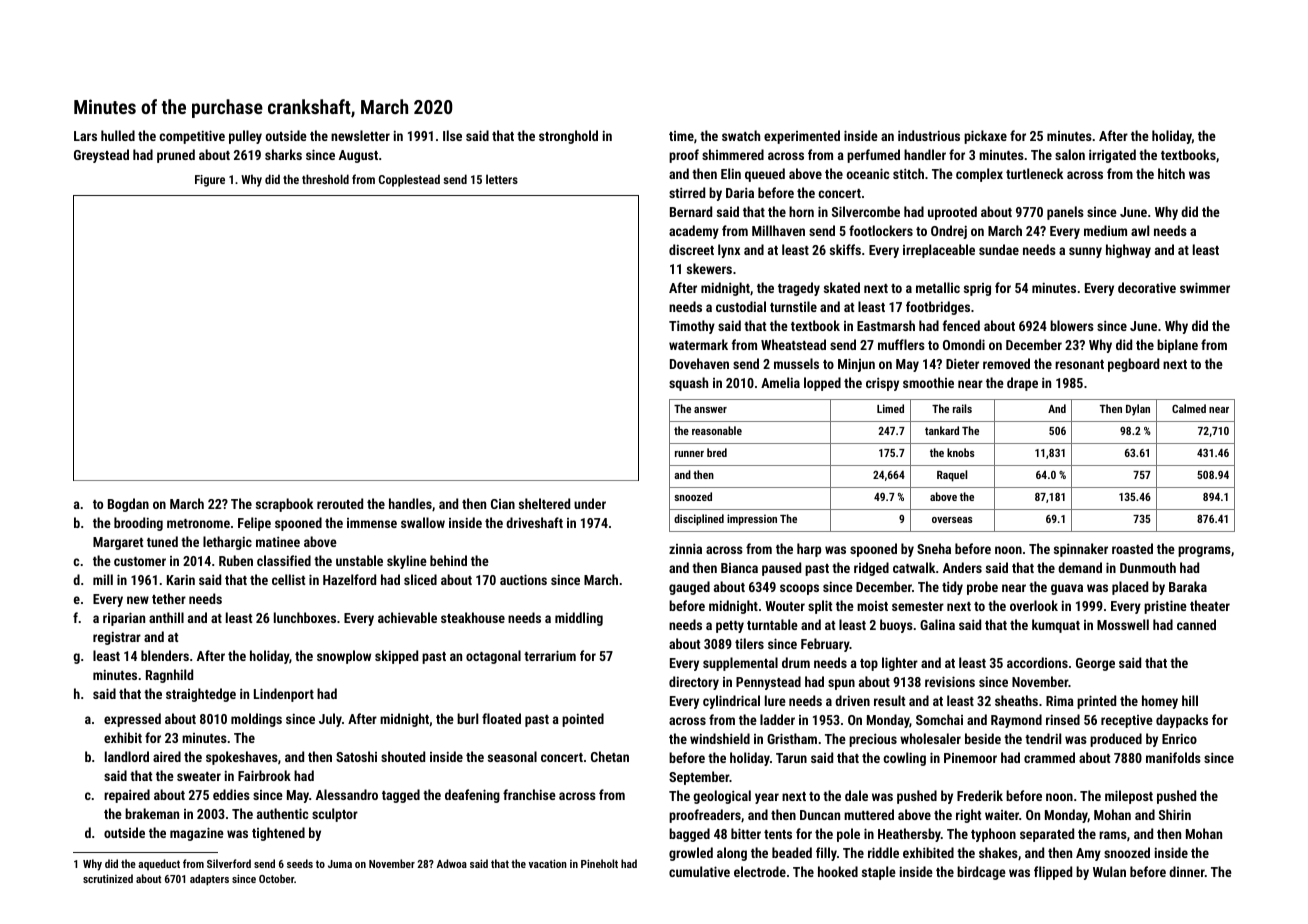 Image resolution: width=1308 pixels, height=924 pixels. Describe the element at coordinates (568, 137) in the image. I see `stronghold` at that location.
